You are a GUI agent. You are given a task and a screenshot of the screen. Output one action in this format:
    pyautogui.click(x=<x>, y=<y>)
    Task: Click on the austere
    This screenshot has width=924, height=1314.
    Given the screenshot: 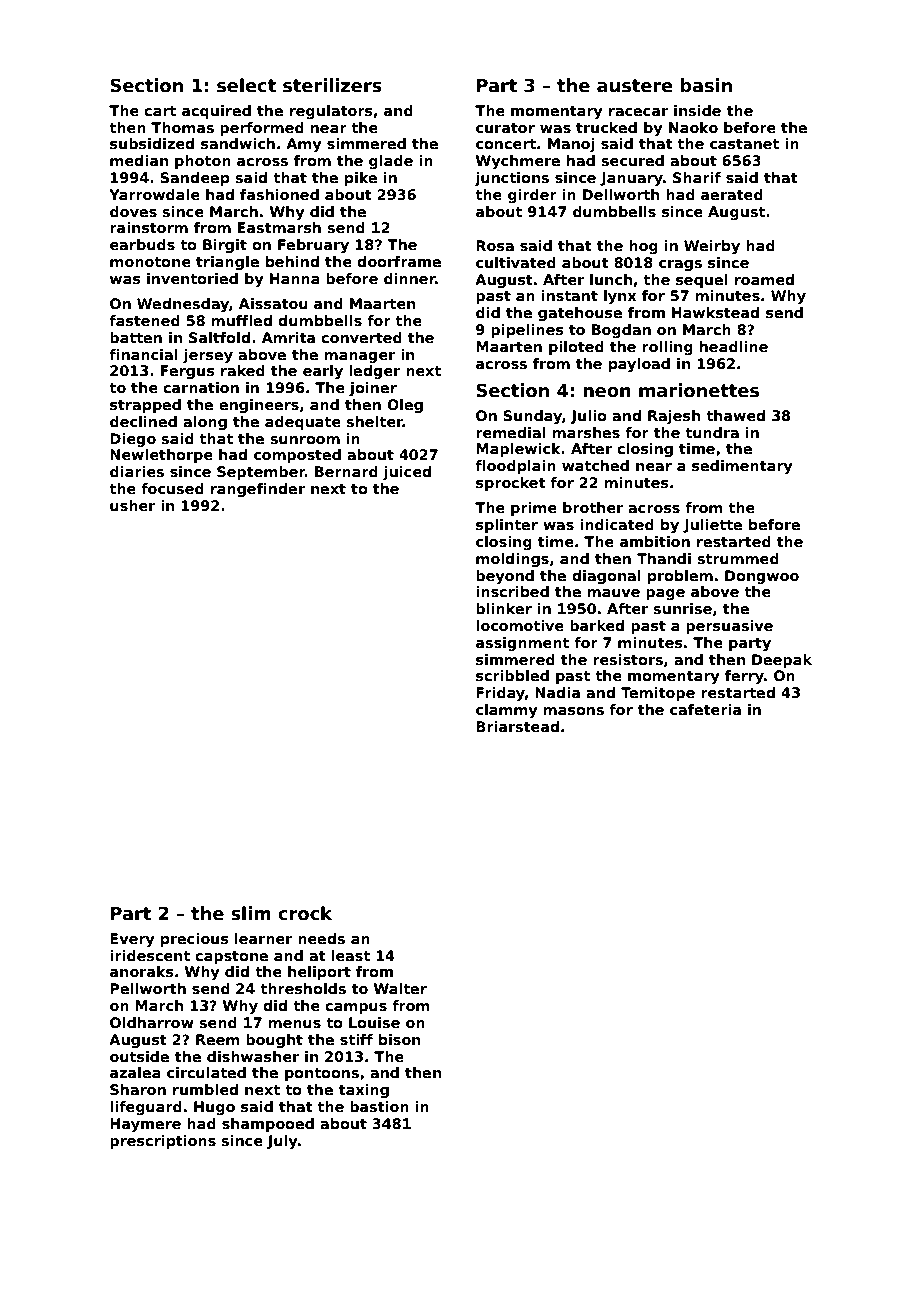 What is the action you would take?
    pyautogui.click(x=635, y=86)
